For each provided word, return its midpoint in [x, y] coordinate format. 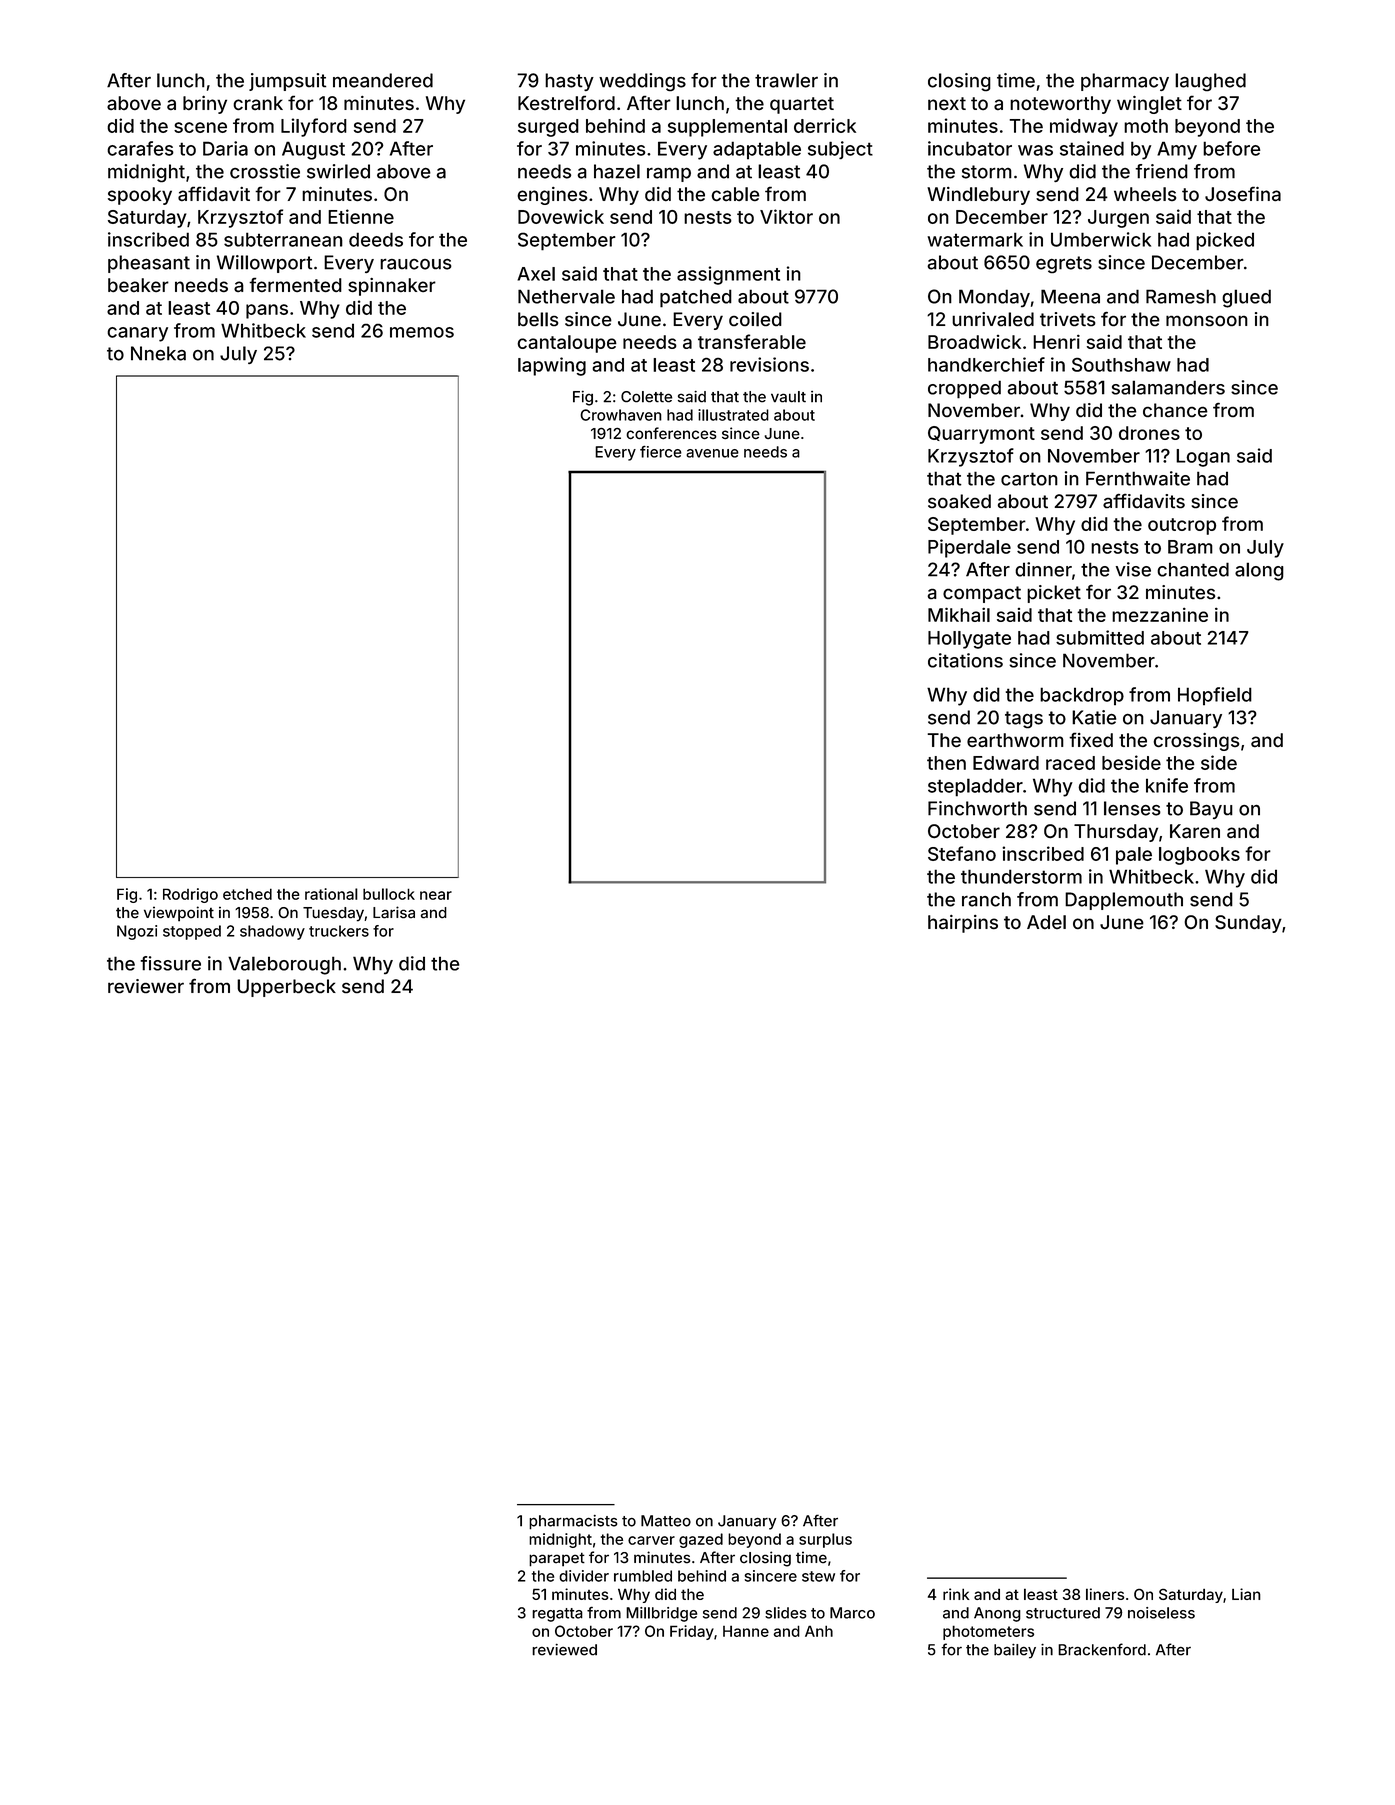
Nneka [158, 353]
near [436, 895]
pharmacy [1125, 82]
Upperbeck [286, 988]
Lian [1246, 1594]
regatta [557, 1615]
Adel [1046, 922]
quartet [802, 105]
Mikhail [959, 614]
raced [1070, 763]
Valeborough [284, 965]
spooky [140, 196]
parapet [557, 1559]
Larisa [394, 912]
